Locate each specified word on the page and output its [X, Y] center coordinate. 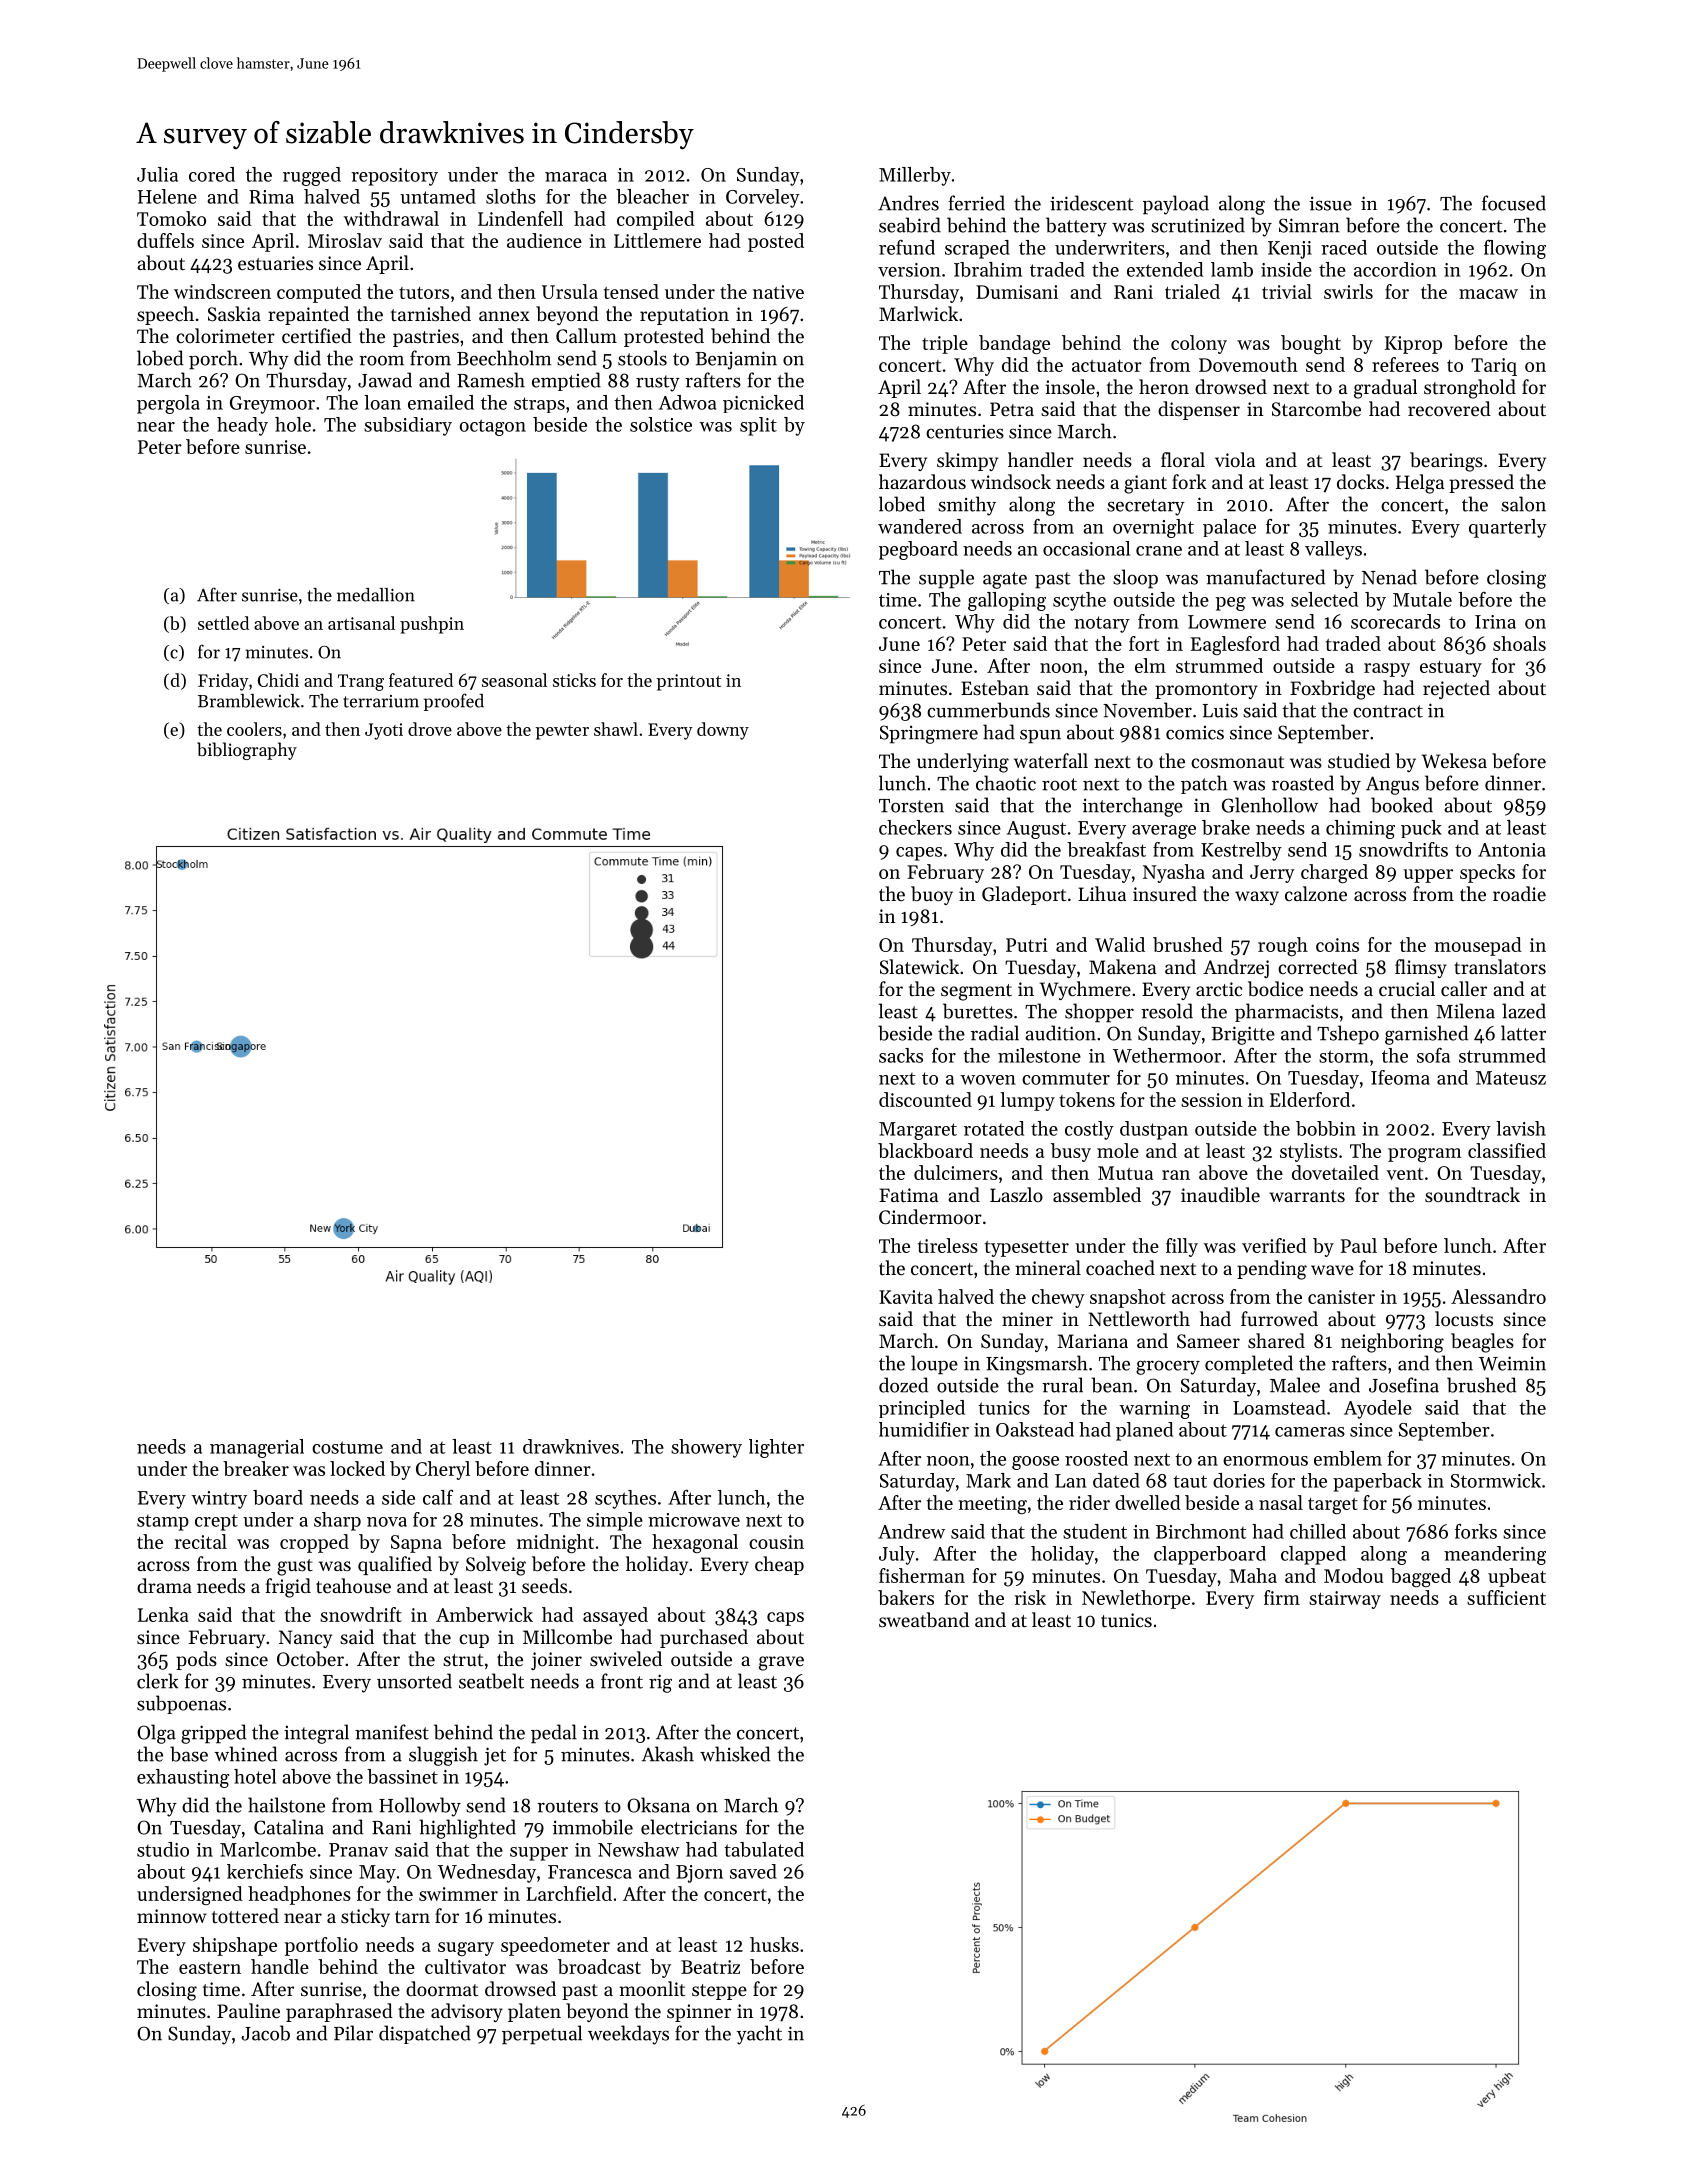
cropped [314, 1543]
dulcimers [956, 1172]
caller [1464, 988]
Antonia [1512, 850]
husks [774, 1944]
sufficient [1506, 1597]
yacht [759, 2035]
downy [723, 731]
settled [223, 623]
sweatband [924, 1620]
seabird [910, 225]
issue [1331, 203]
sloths [511, 196]
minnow [172, 1916]
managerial [257, 1448]
